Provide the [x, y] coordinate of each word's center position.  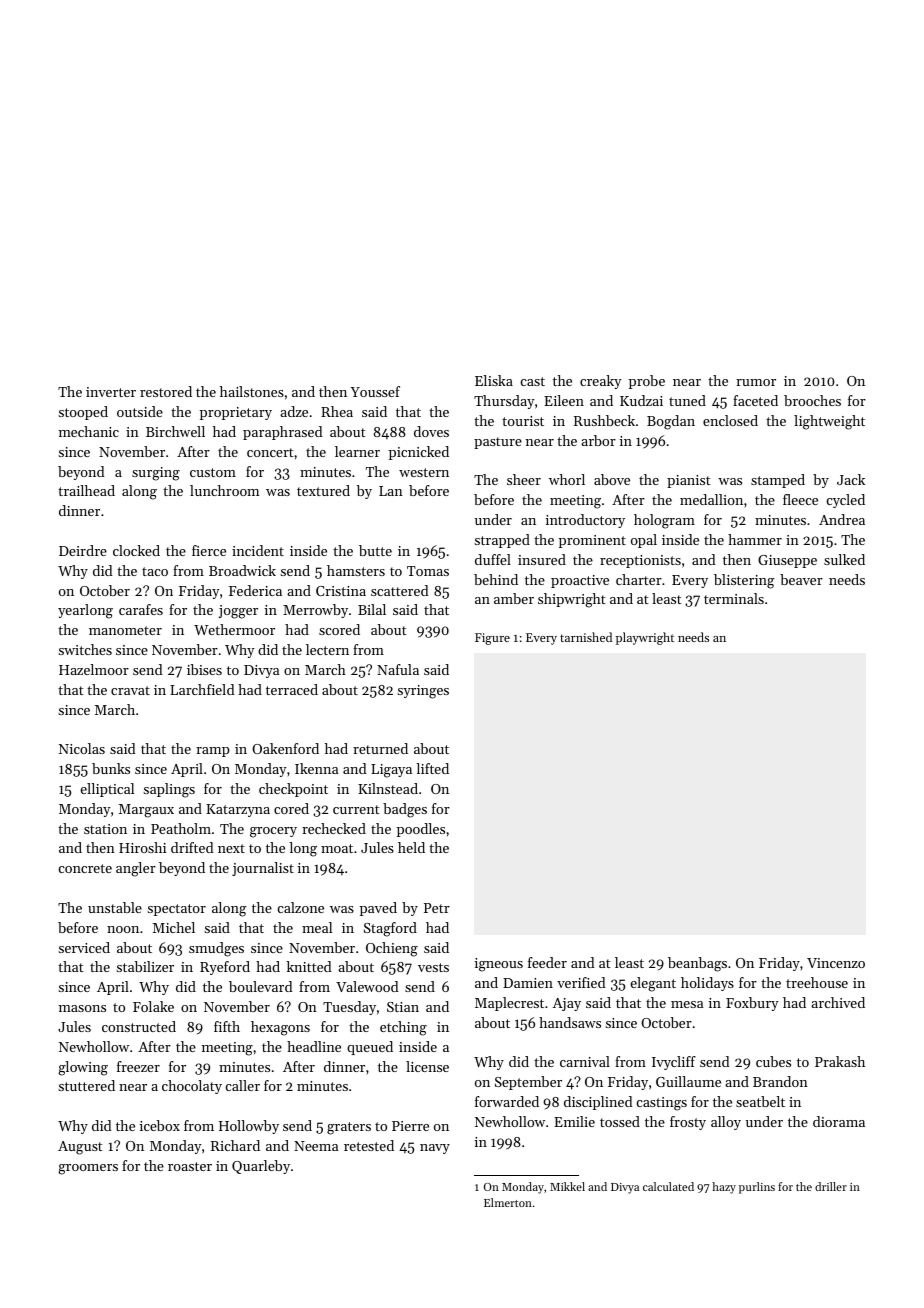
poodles [421, 830]
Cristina [341, 591]
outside [140, 411]
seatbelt [760, 1101]
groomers [88, 1169]
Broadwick [242, 570]
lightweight [829, 422]
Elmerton [508, 1202]
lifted [432, 768]
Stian [403, 1007]
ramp [213, 752]
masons [82, 1008]
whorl [567, 479]
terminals [734, 598]
